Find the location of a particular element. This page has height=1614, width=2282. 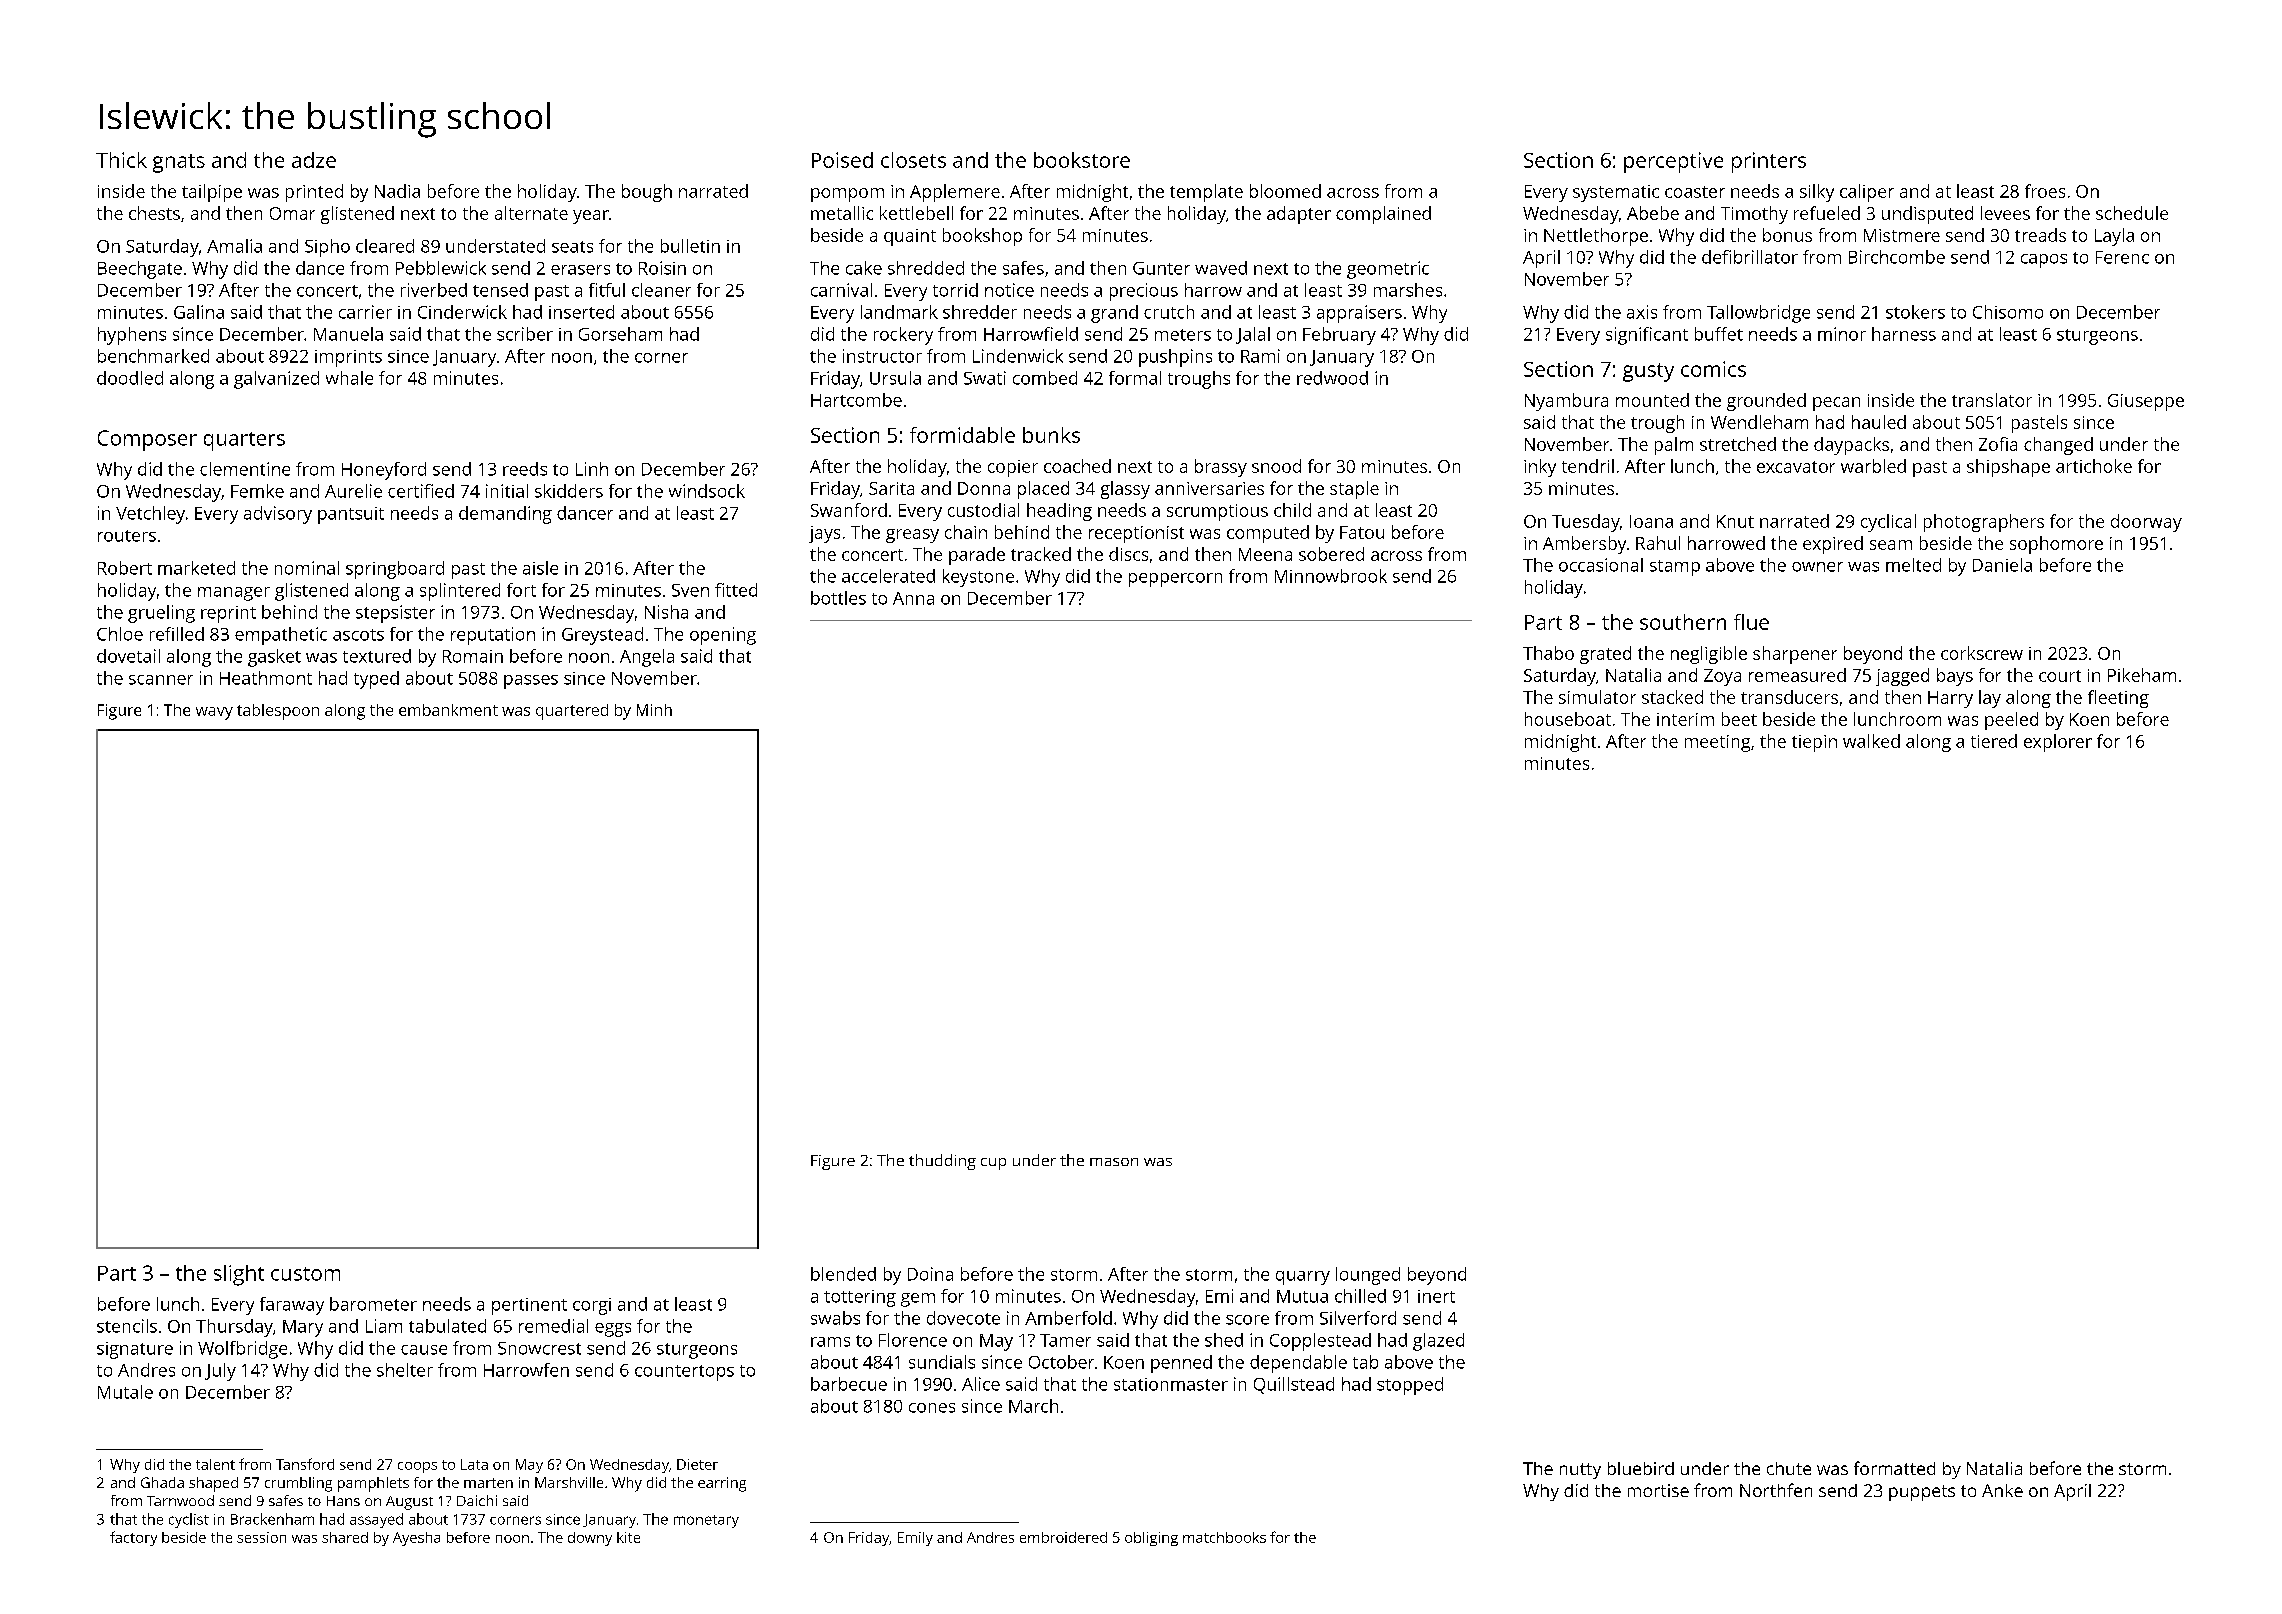

scanner is located at coordinates (161, 680).
